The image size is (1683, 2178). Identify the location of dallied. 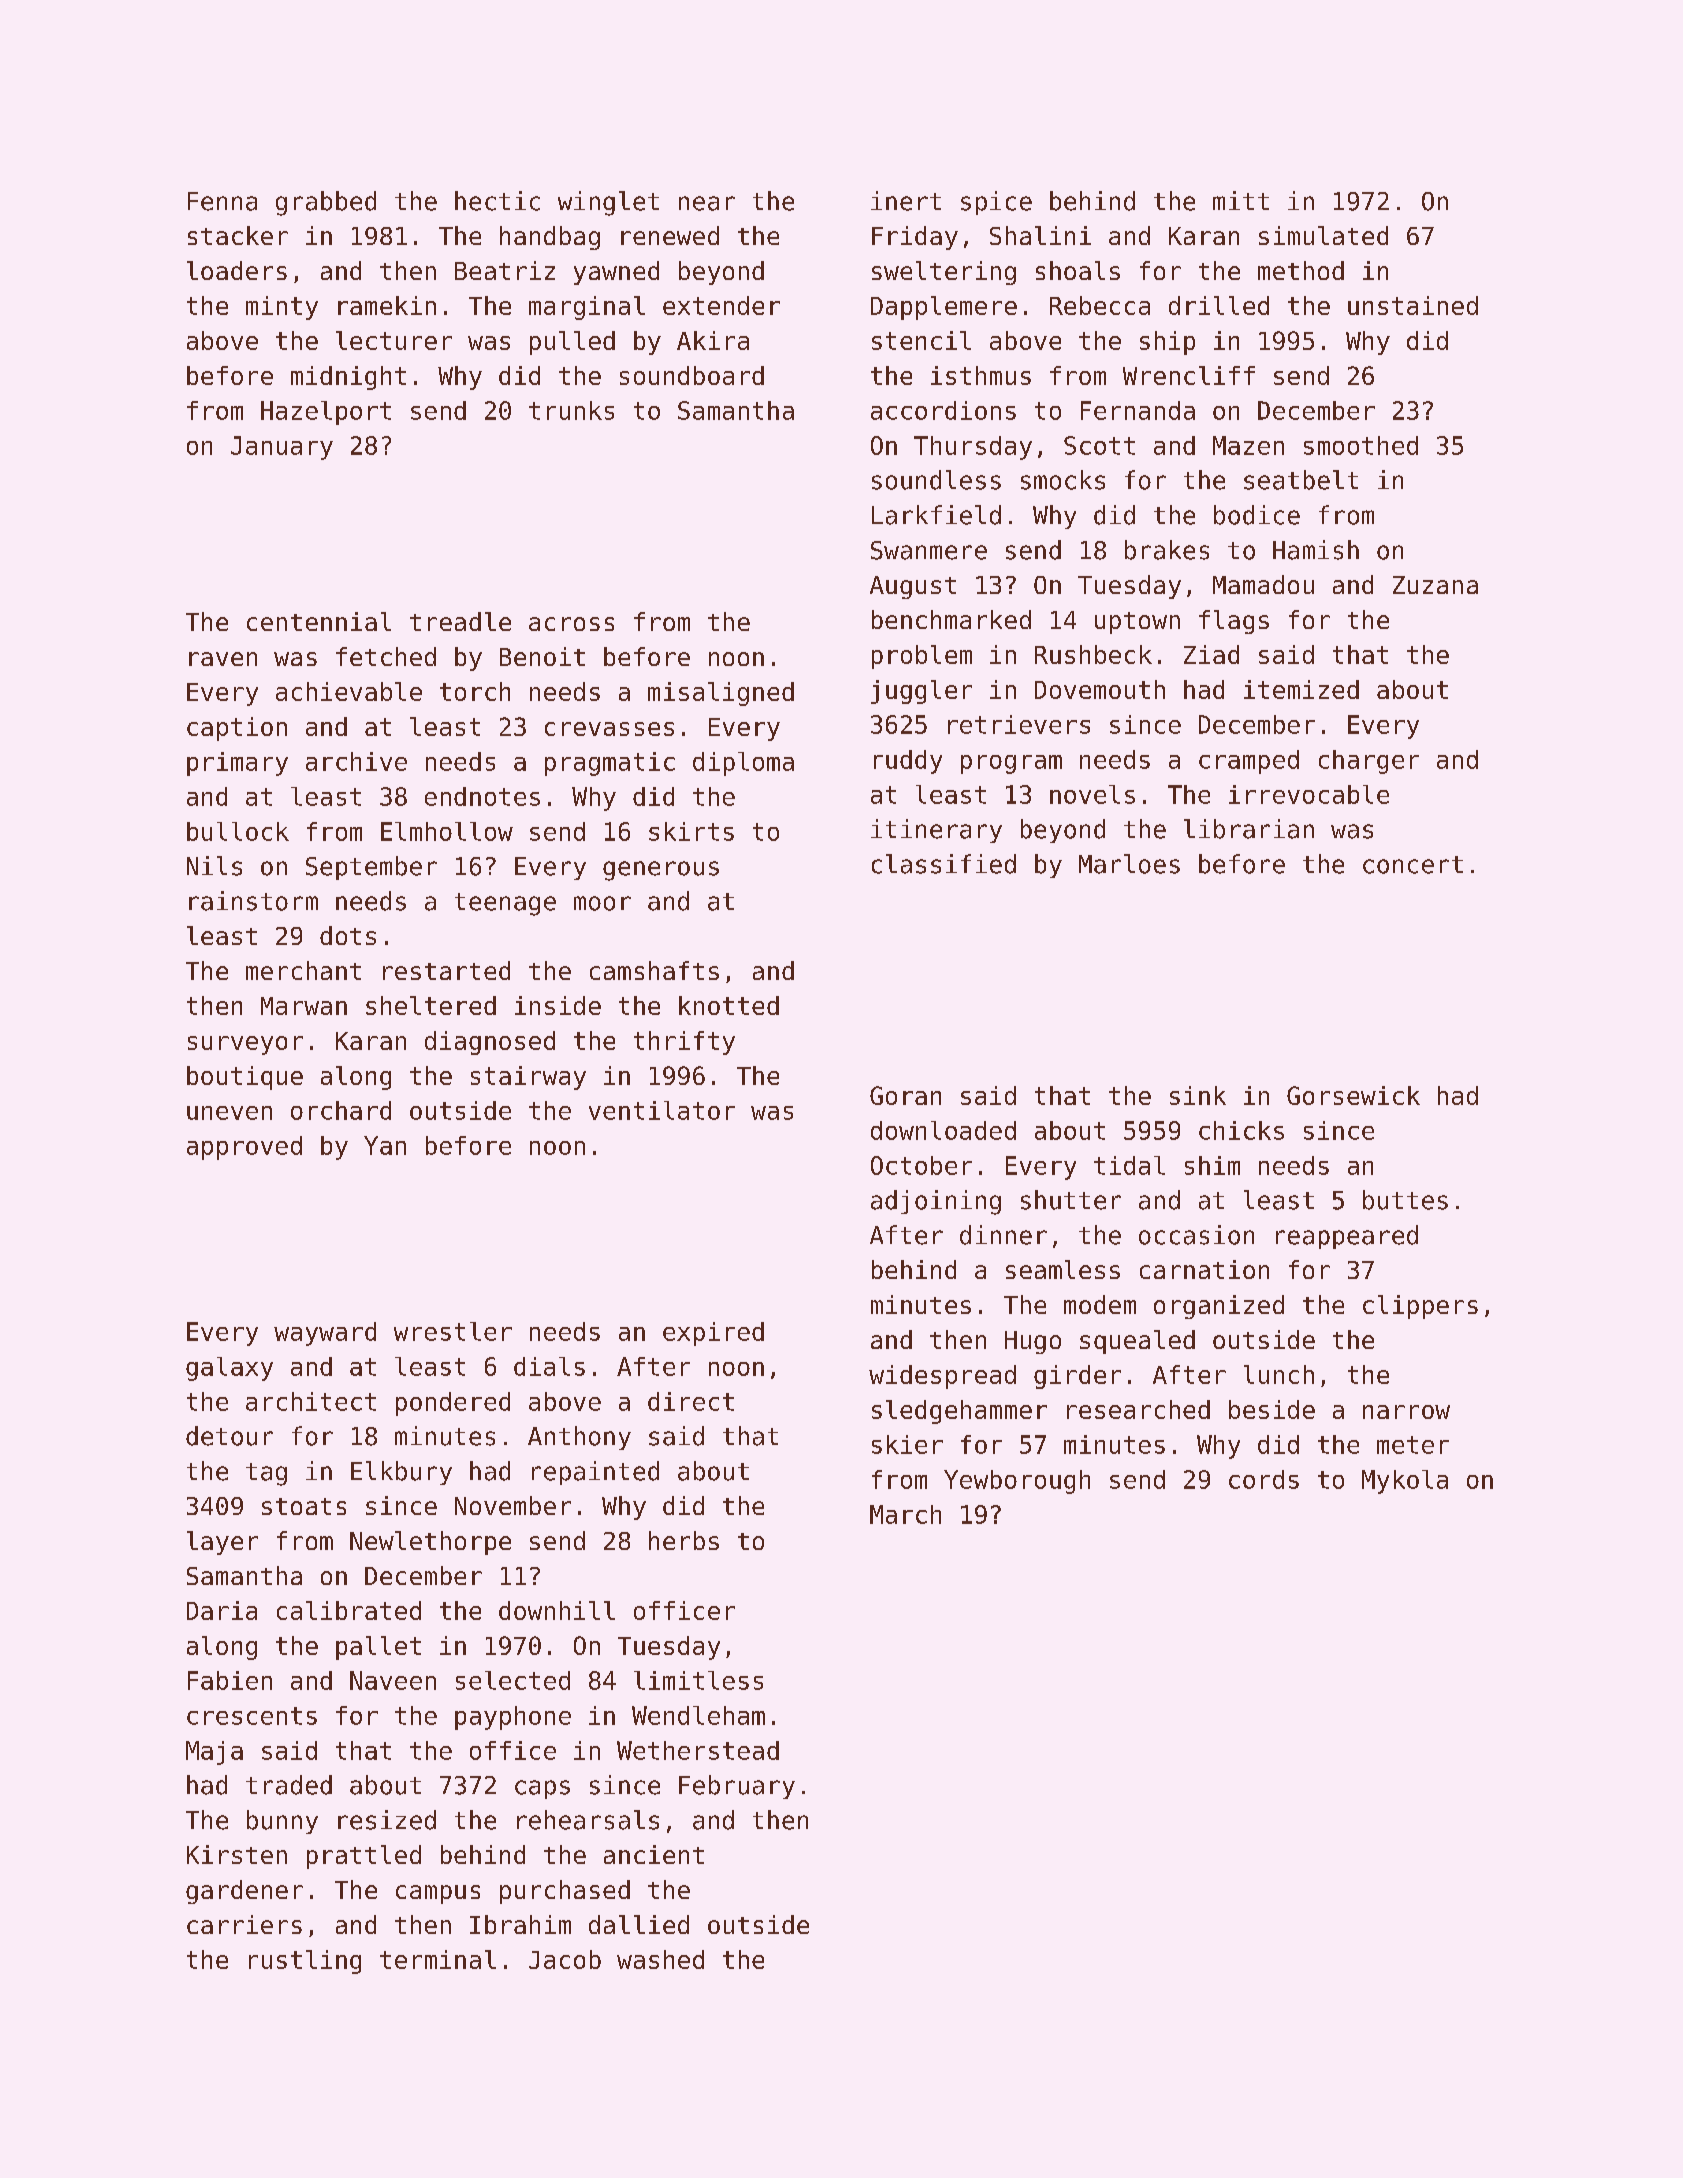
(639, 1924).
